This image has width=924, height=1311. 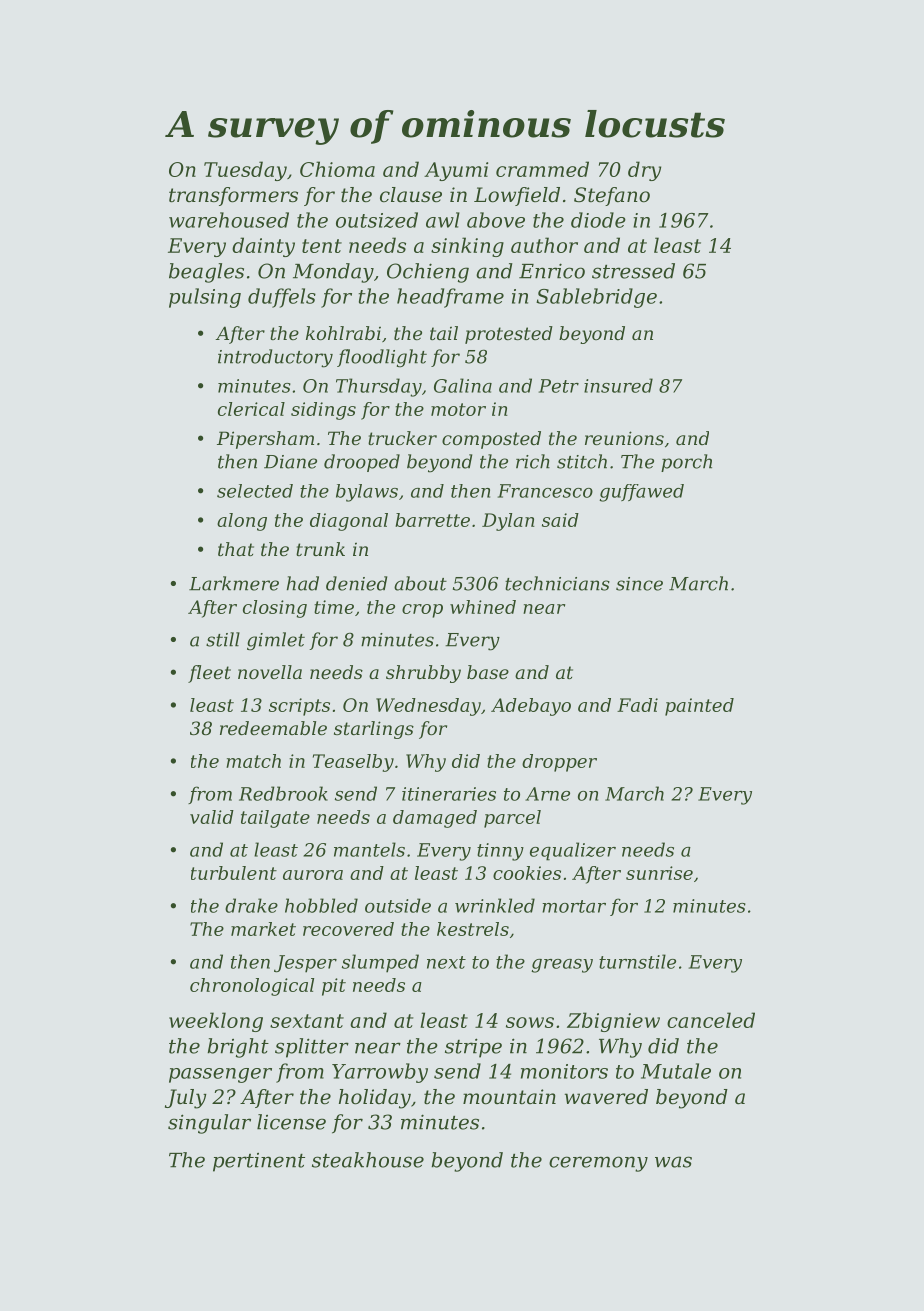 I want to click on weeklong, so click(x=216, y=1022).
